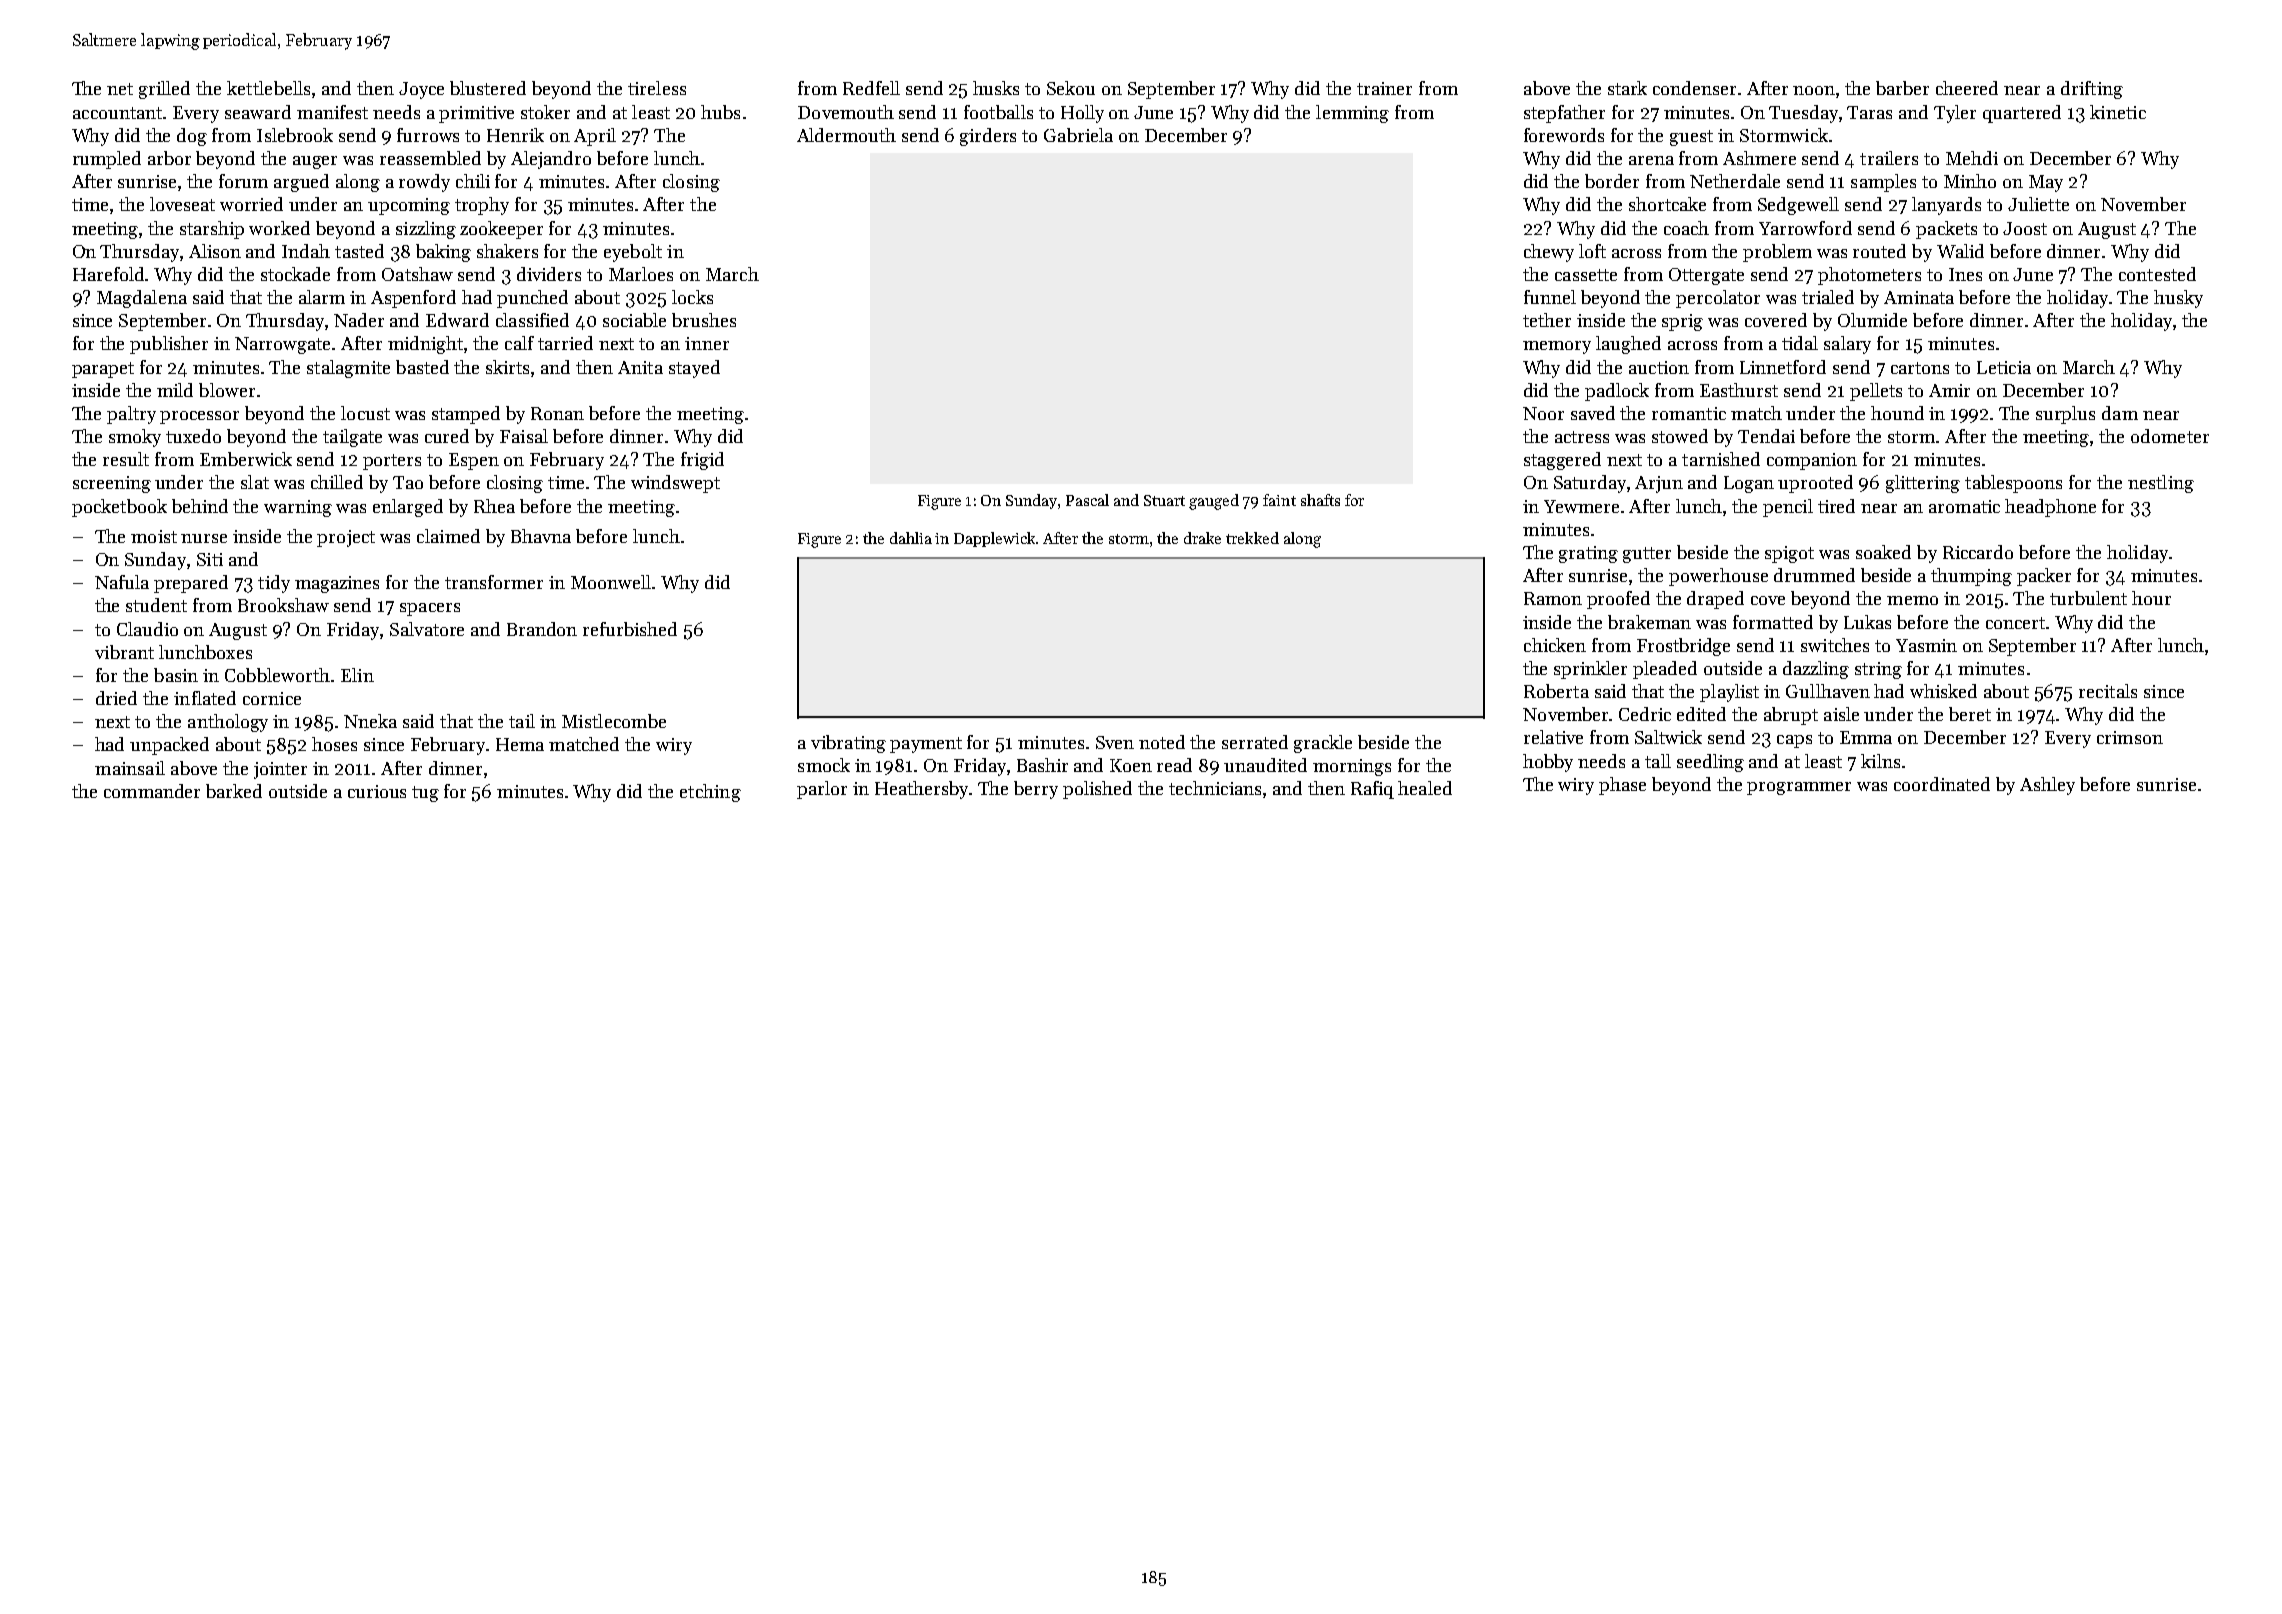  I want to click on Lukas, so click(1867, 622).
